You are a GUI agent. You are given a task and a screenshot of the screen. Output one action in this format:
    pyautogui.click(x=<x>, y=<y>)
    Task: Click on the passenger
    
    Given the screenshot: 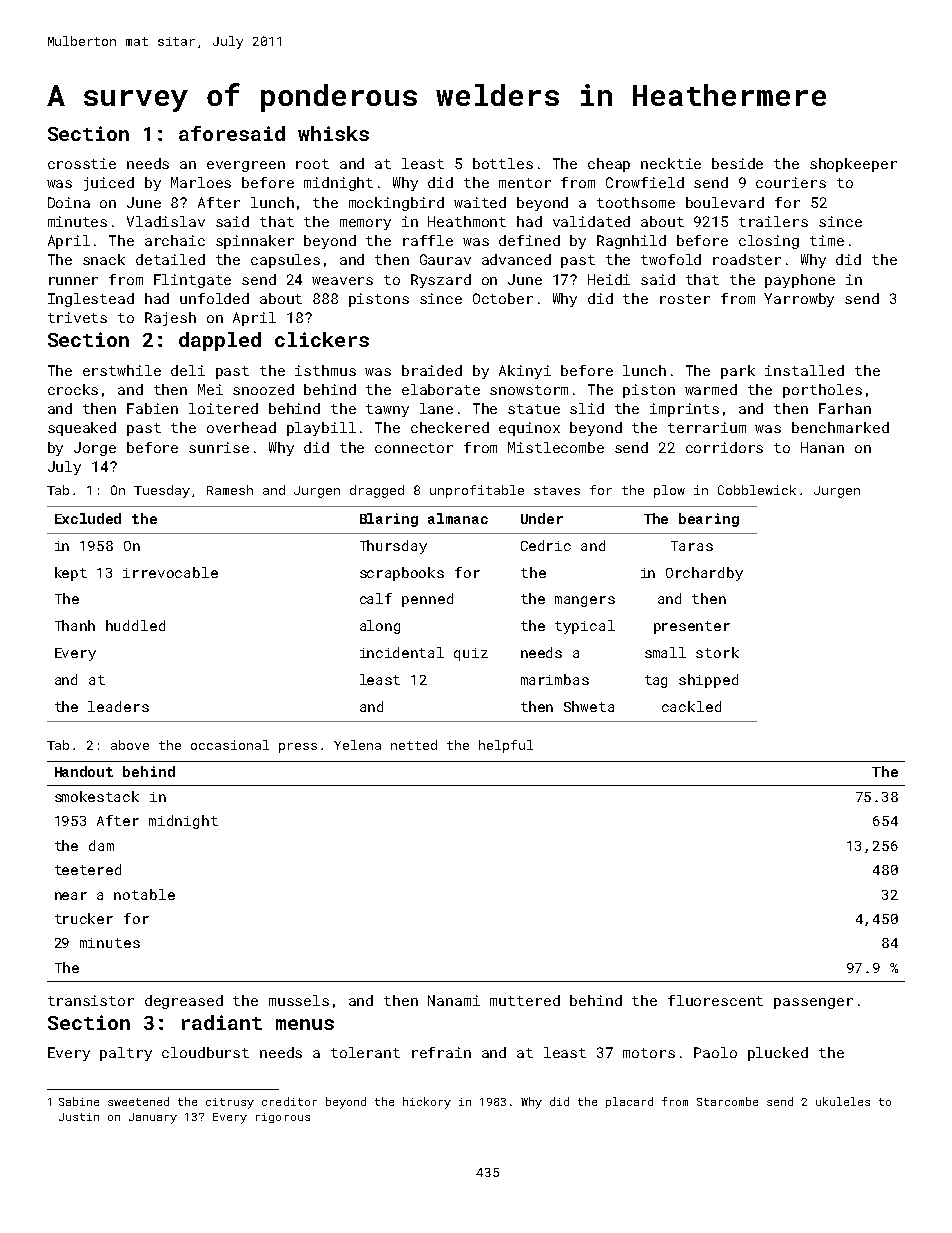 What is the action you would take?
    pyautogui.click(x=813, y=1003)
